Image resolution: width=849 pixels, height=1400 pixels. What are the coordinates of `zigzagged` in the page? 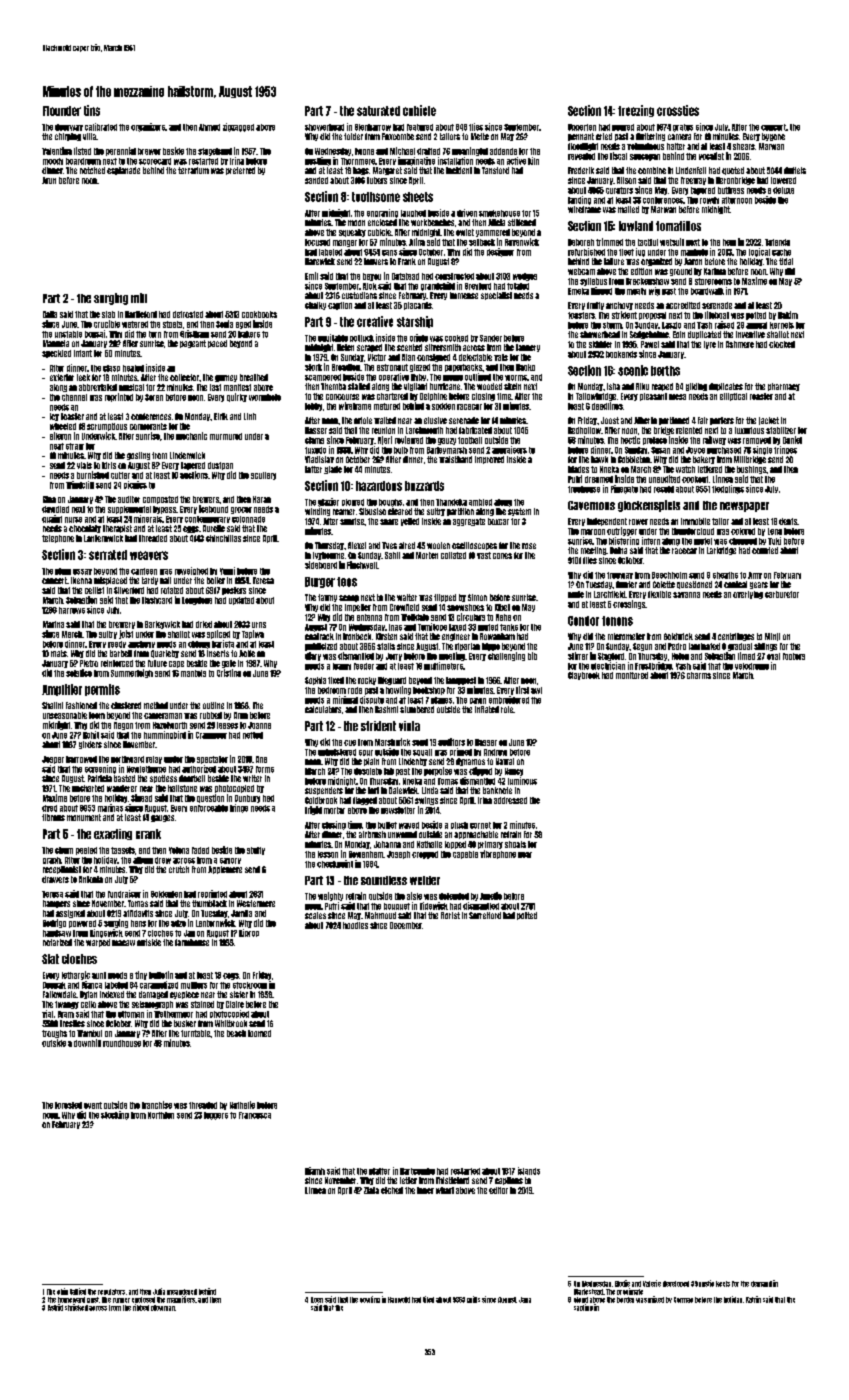 It's located at (238, 127).
